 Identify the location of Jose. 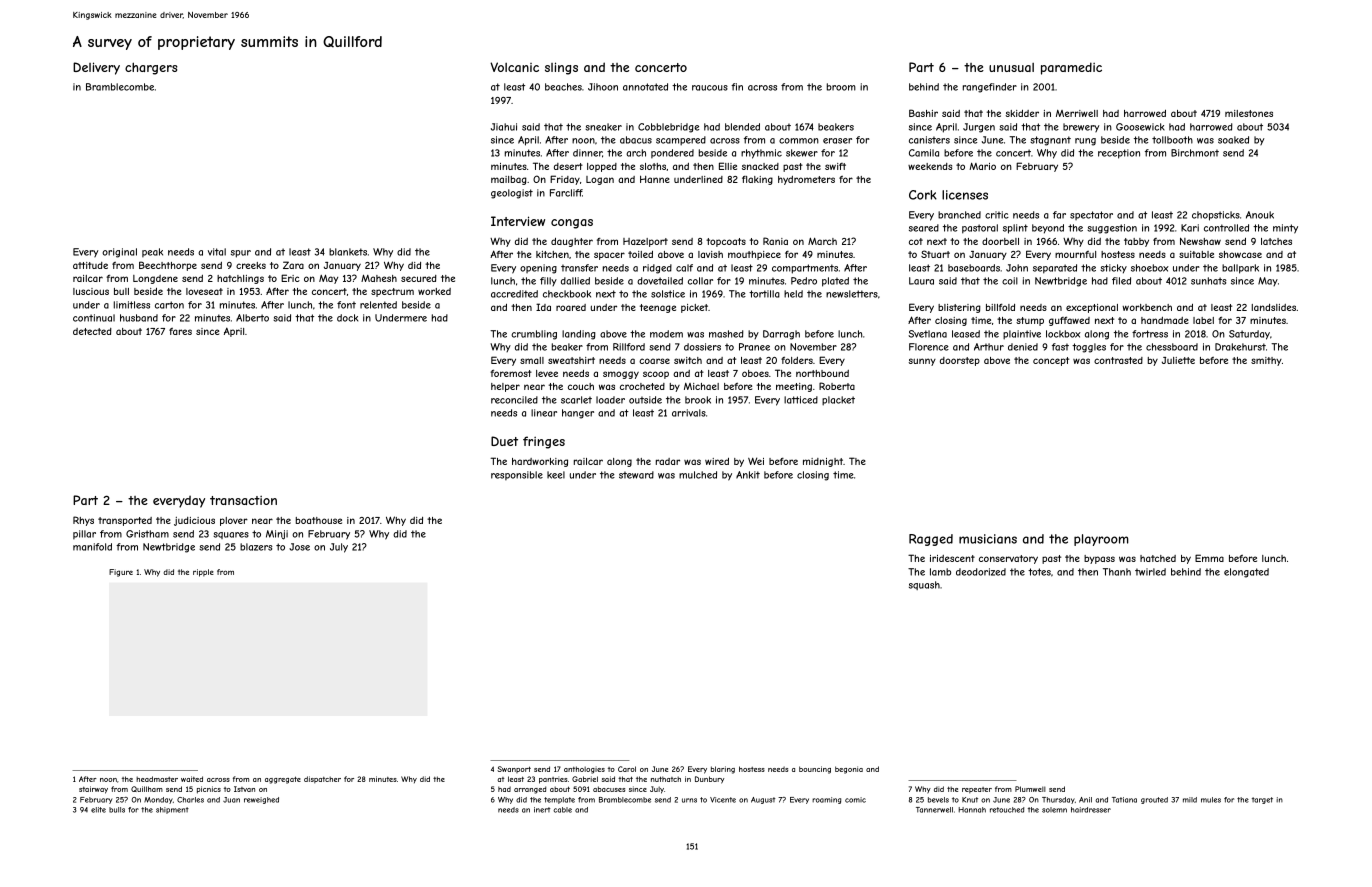
(299, 547).
